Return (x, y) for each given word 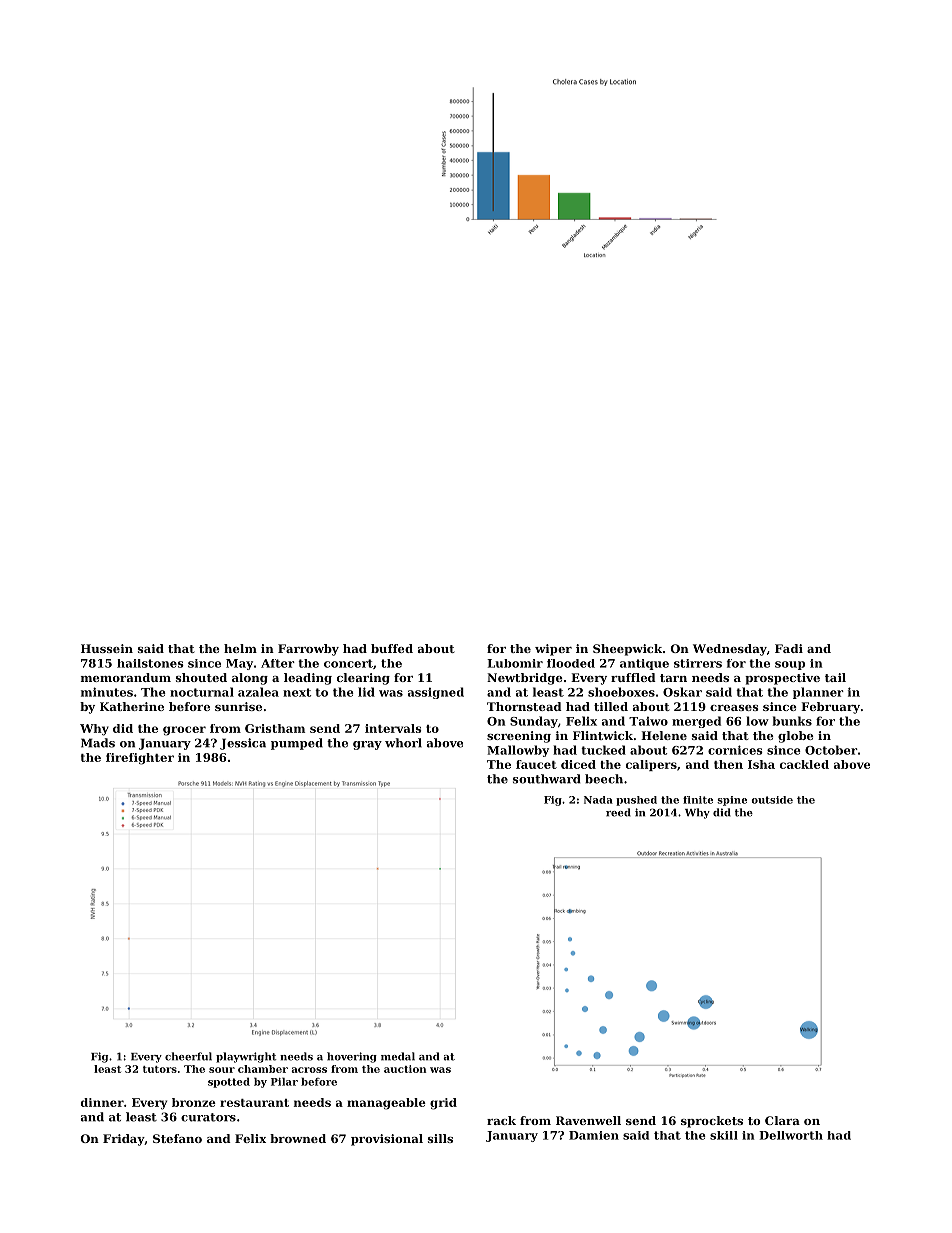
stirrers (698, 663)
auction (405, 1069)
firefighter (140, 759)
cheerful (188, 1056)
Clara (782, 1120)
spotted (229, 1083)
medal (398, 1056)
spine (732, 801)
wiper (553, 650)
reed (618, 812)
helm (240, 648)
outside (772, 800)
